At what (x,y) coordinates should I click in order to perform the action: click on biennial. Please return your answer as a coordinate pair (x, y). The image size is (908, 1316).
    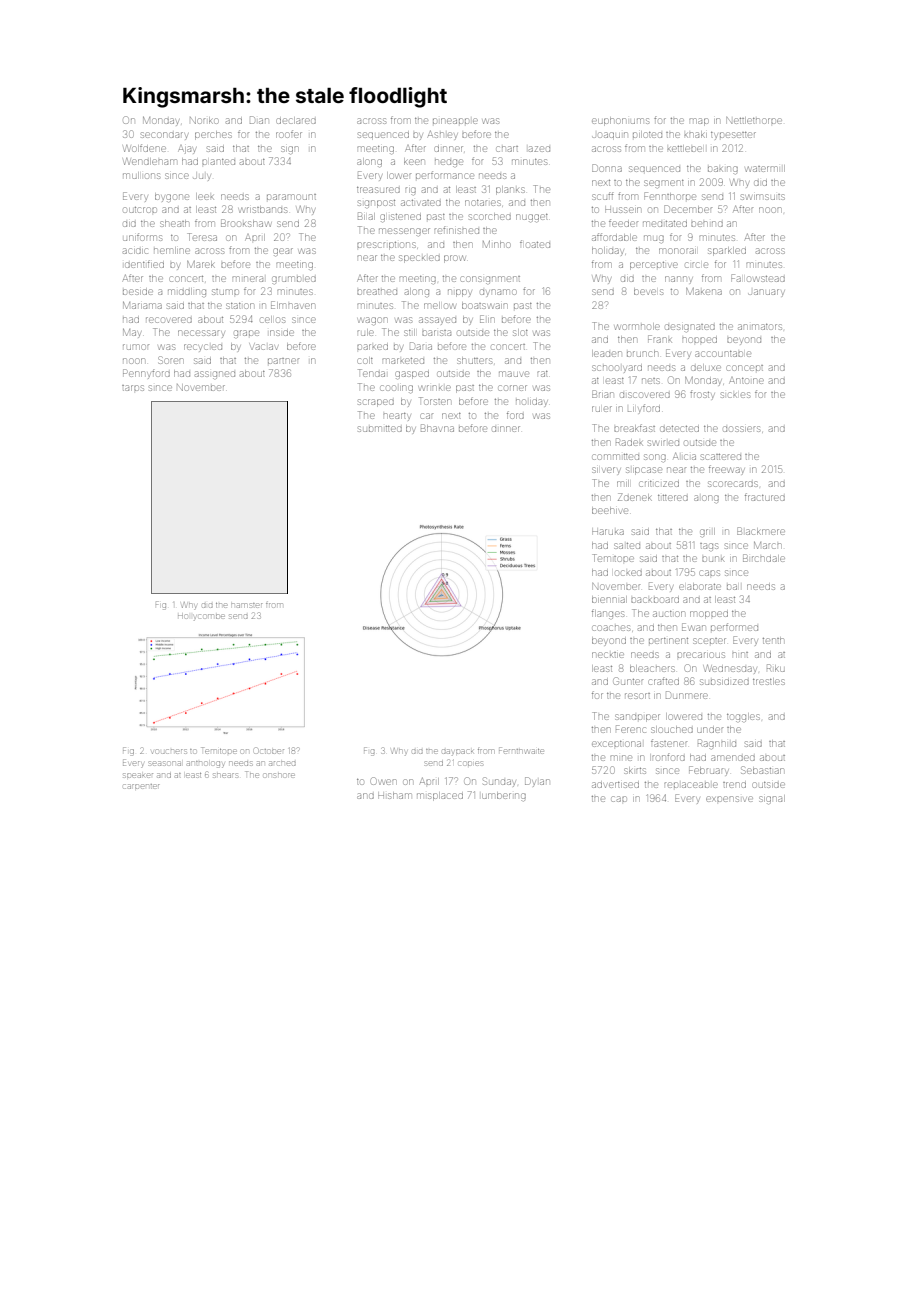
    Looking at the image, I should click on (609, 599).
